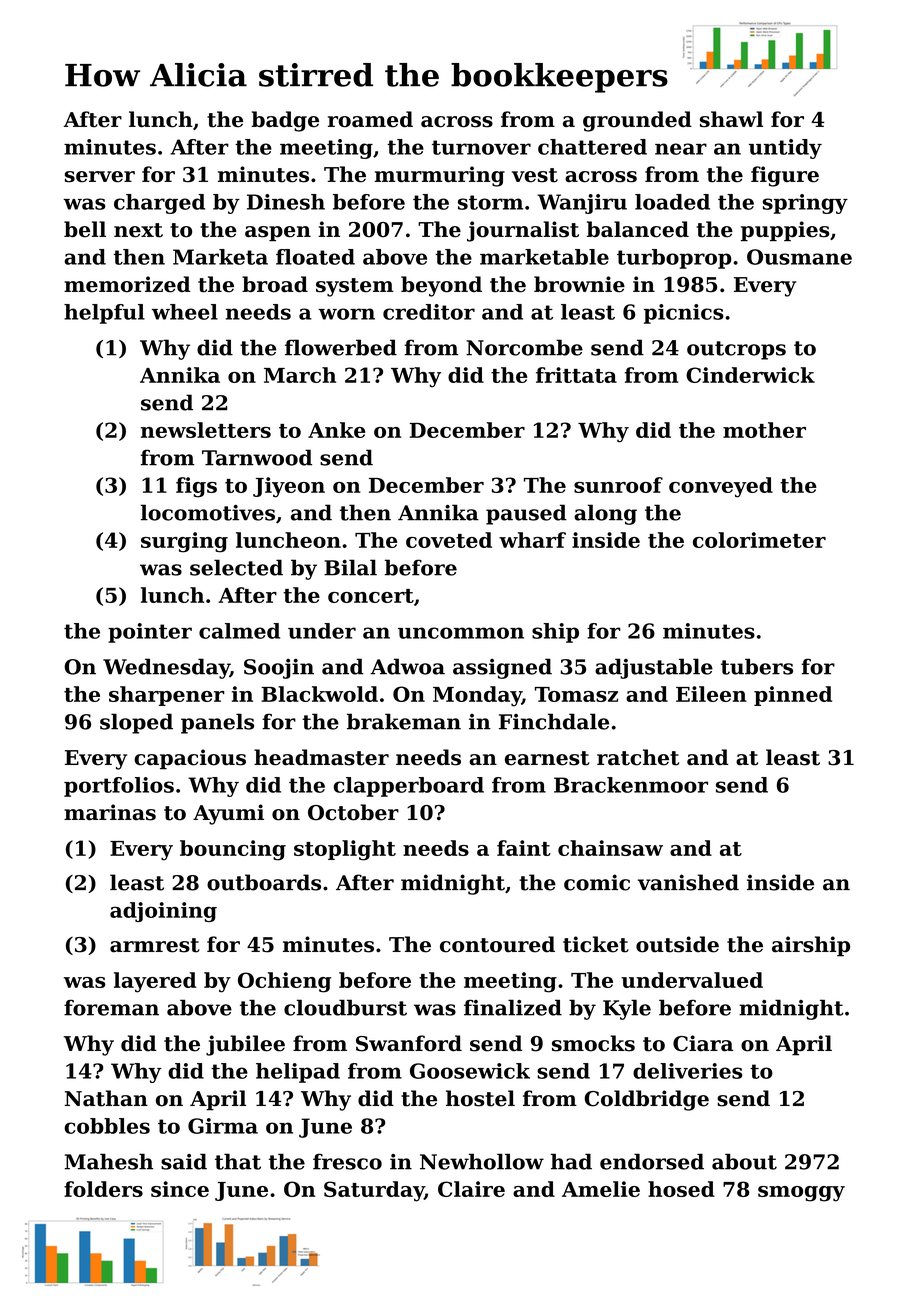 This screenshot has width=924, height=1311. What do you see at coordinates (480, 1098) in the screenshot?
I see `hostel` at bounding box center [480, 1098].
